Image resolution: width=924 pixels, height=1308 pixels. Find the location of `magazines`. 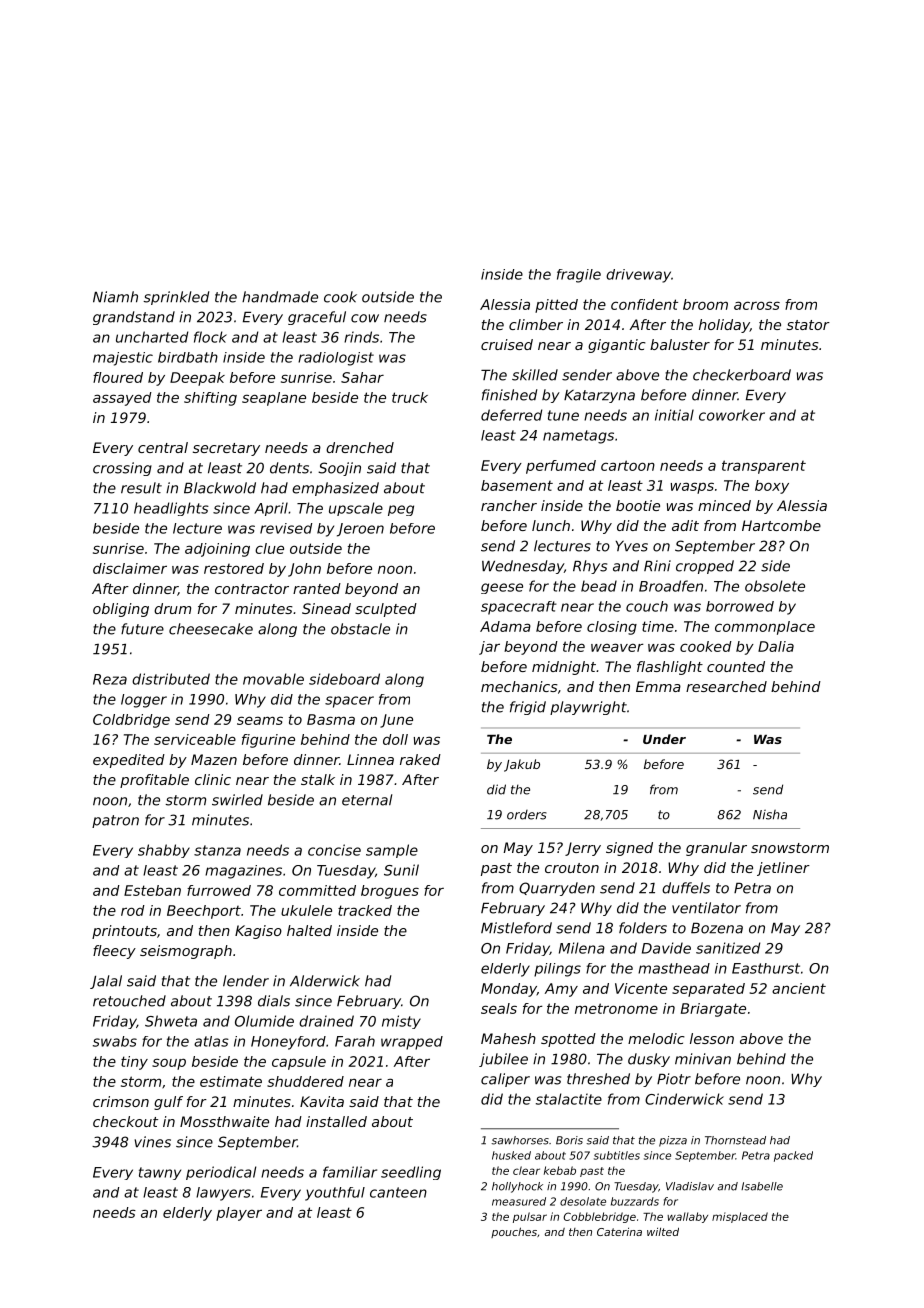

magazines is located at coordinates (243, 872).
